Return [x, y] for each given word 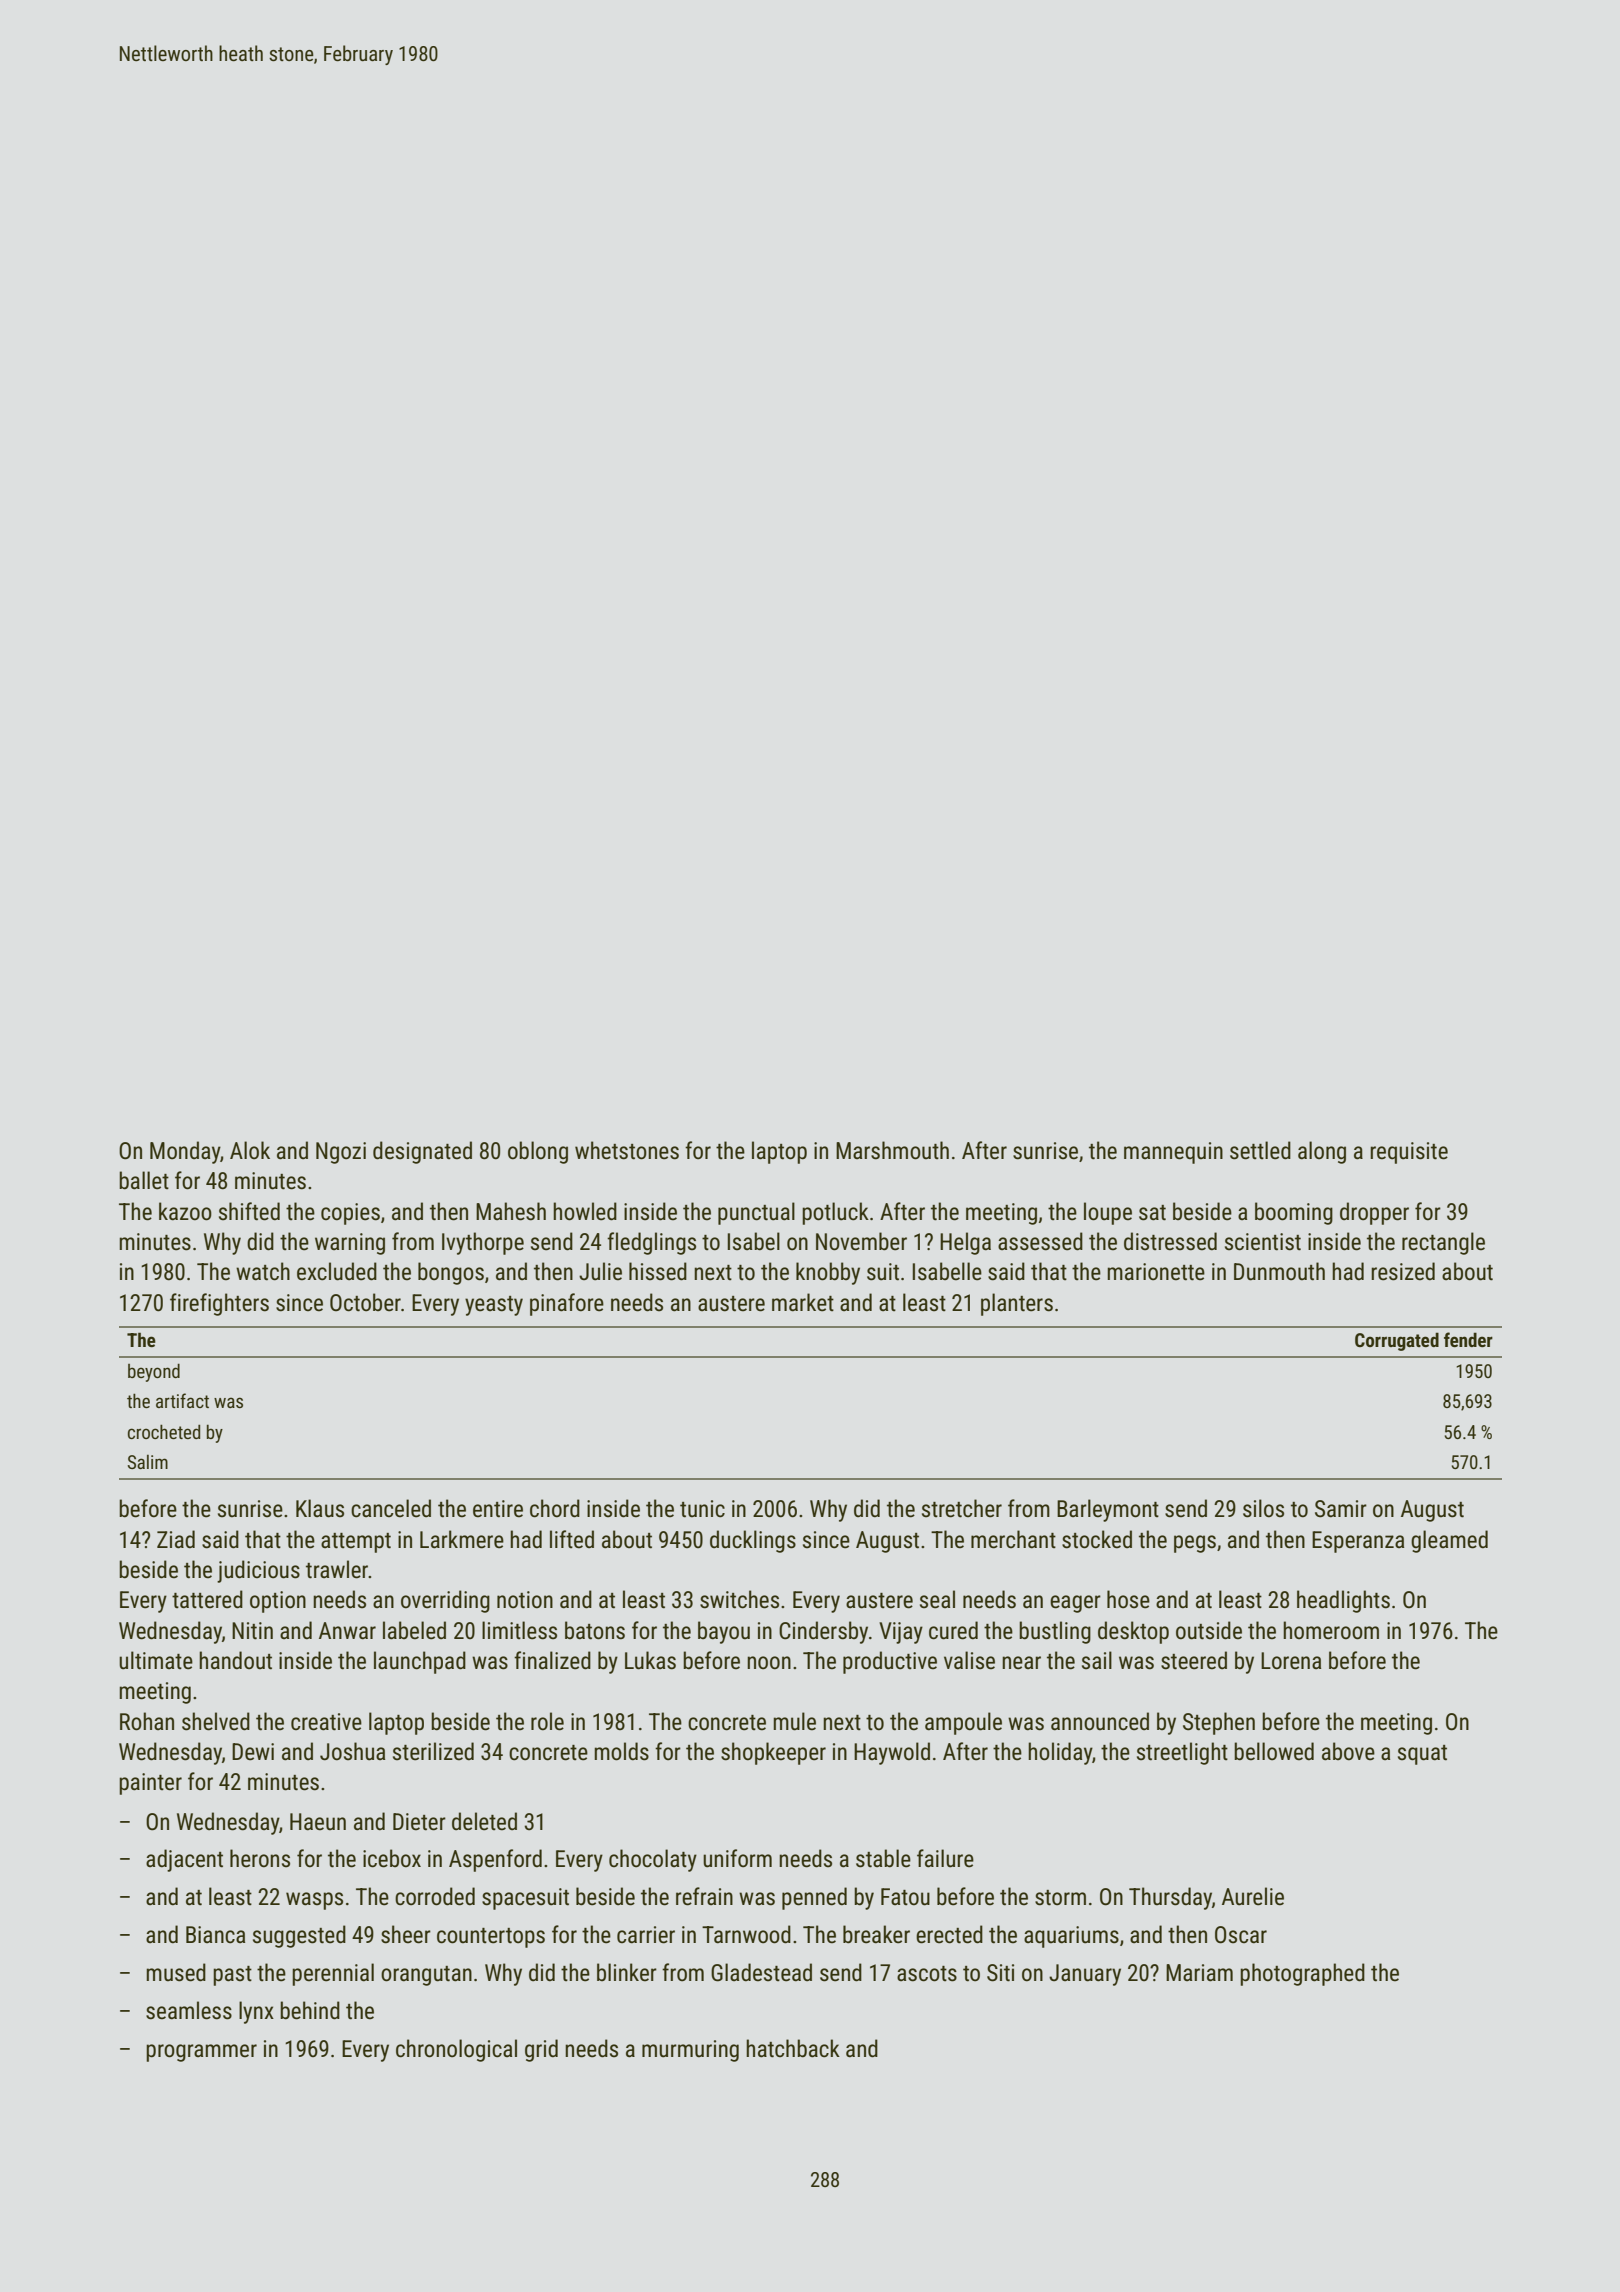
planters [1017, 1304]
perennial [333, 1974]
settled [1260, 1150]
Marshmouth [892, 1150]
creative [326, 1722]
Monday [185, 1152]
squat [1422, 1755]
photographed [1302, 1974]
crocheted [164, 1431]
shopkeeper [773, 1753]
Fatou [905, 1897]
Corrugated [1397, 1341]
